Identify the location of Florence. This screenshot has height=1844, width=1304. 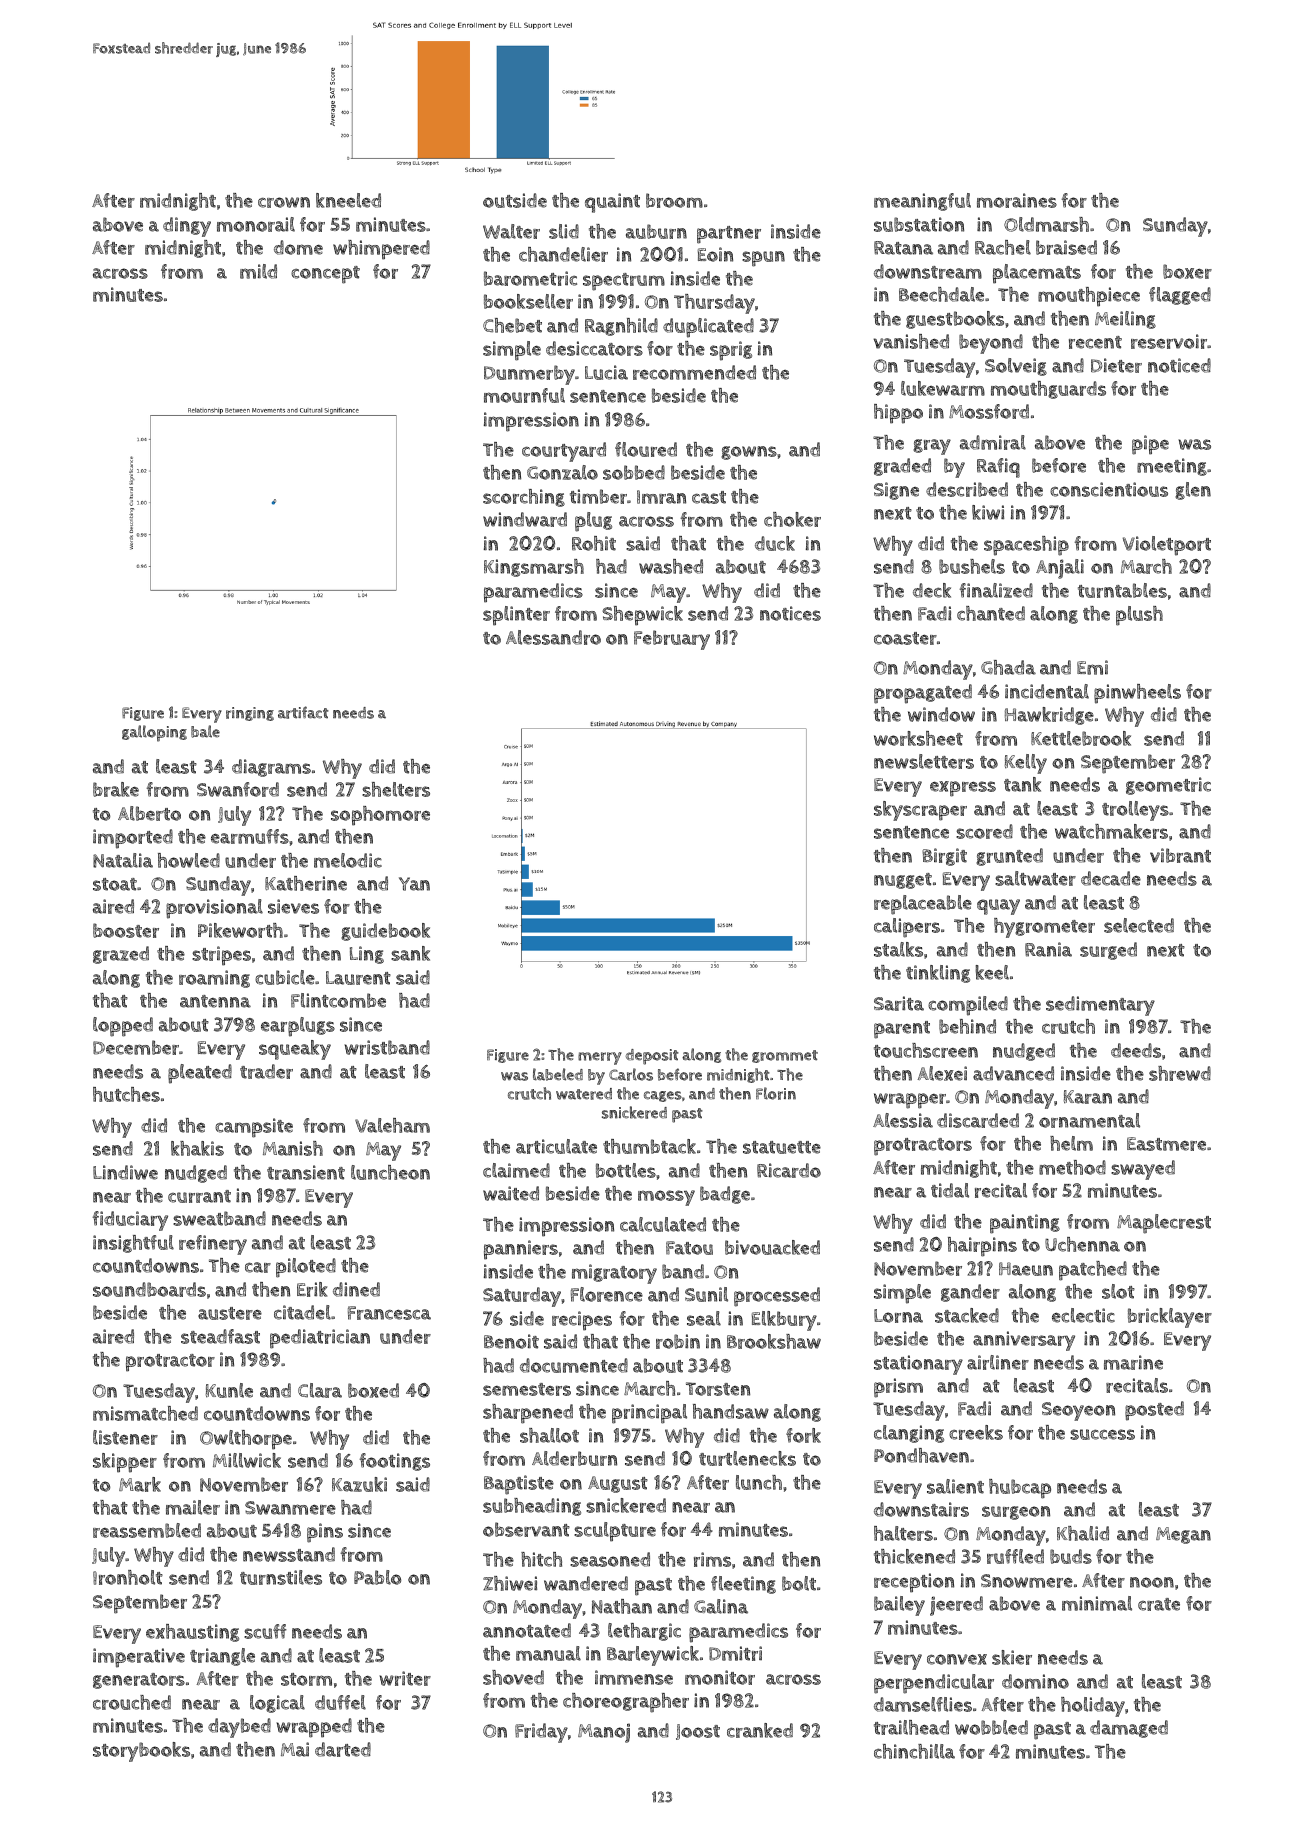
(607, 1294).
